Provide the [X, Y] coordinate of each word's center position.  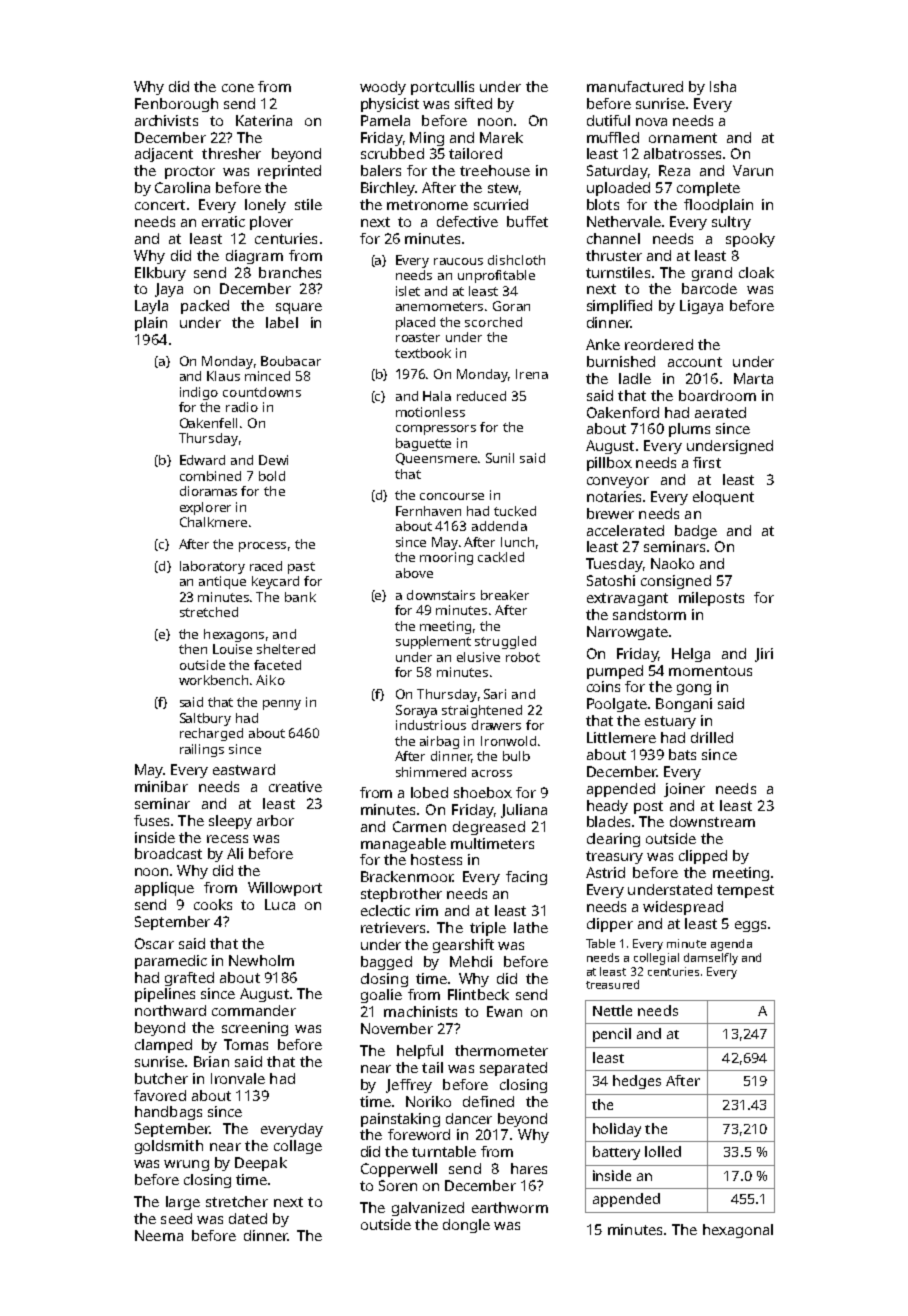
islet [408, 291]
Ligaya [701, 307]
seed [176, 1218]
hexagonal [738, 1231]
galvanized [428, 1209]
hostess [436, 859]
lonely [265, 206]
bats [682, 754]
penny [282, 705]
